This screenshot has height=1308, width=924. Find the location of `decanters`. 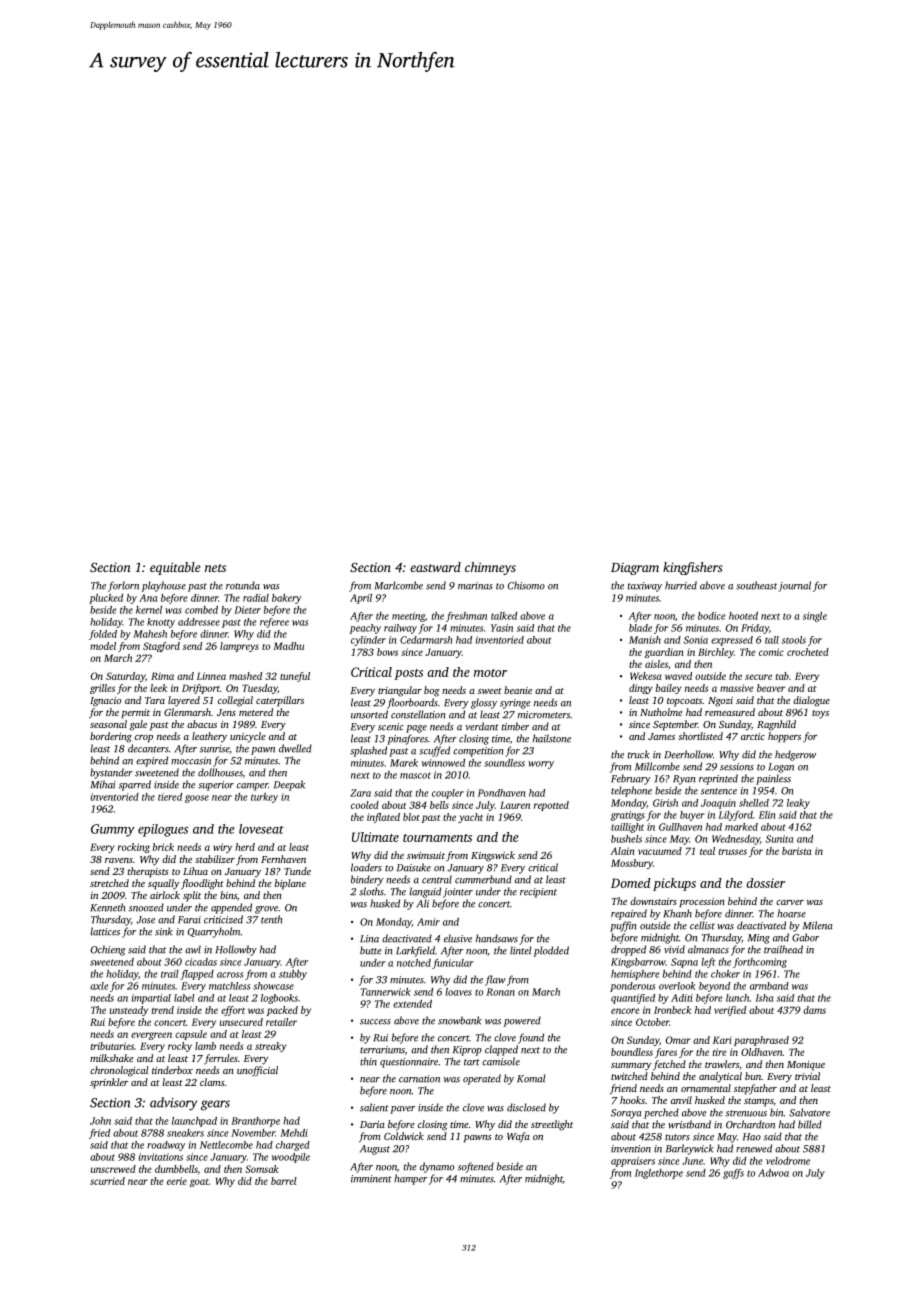

decanters is located at coordinates (148, 748).
